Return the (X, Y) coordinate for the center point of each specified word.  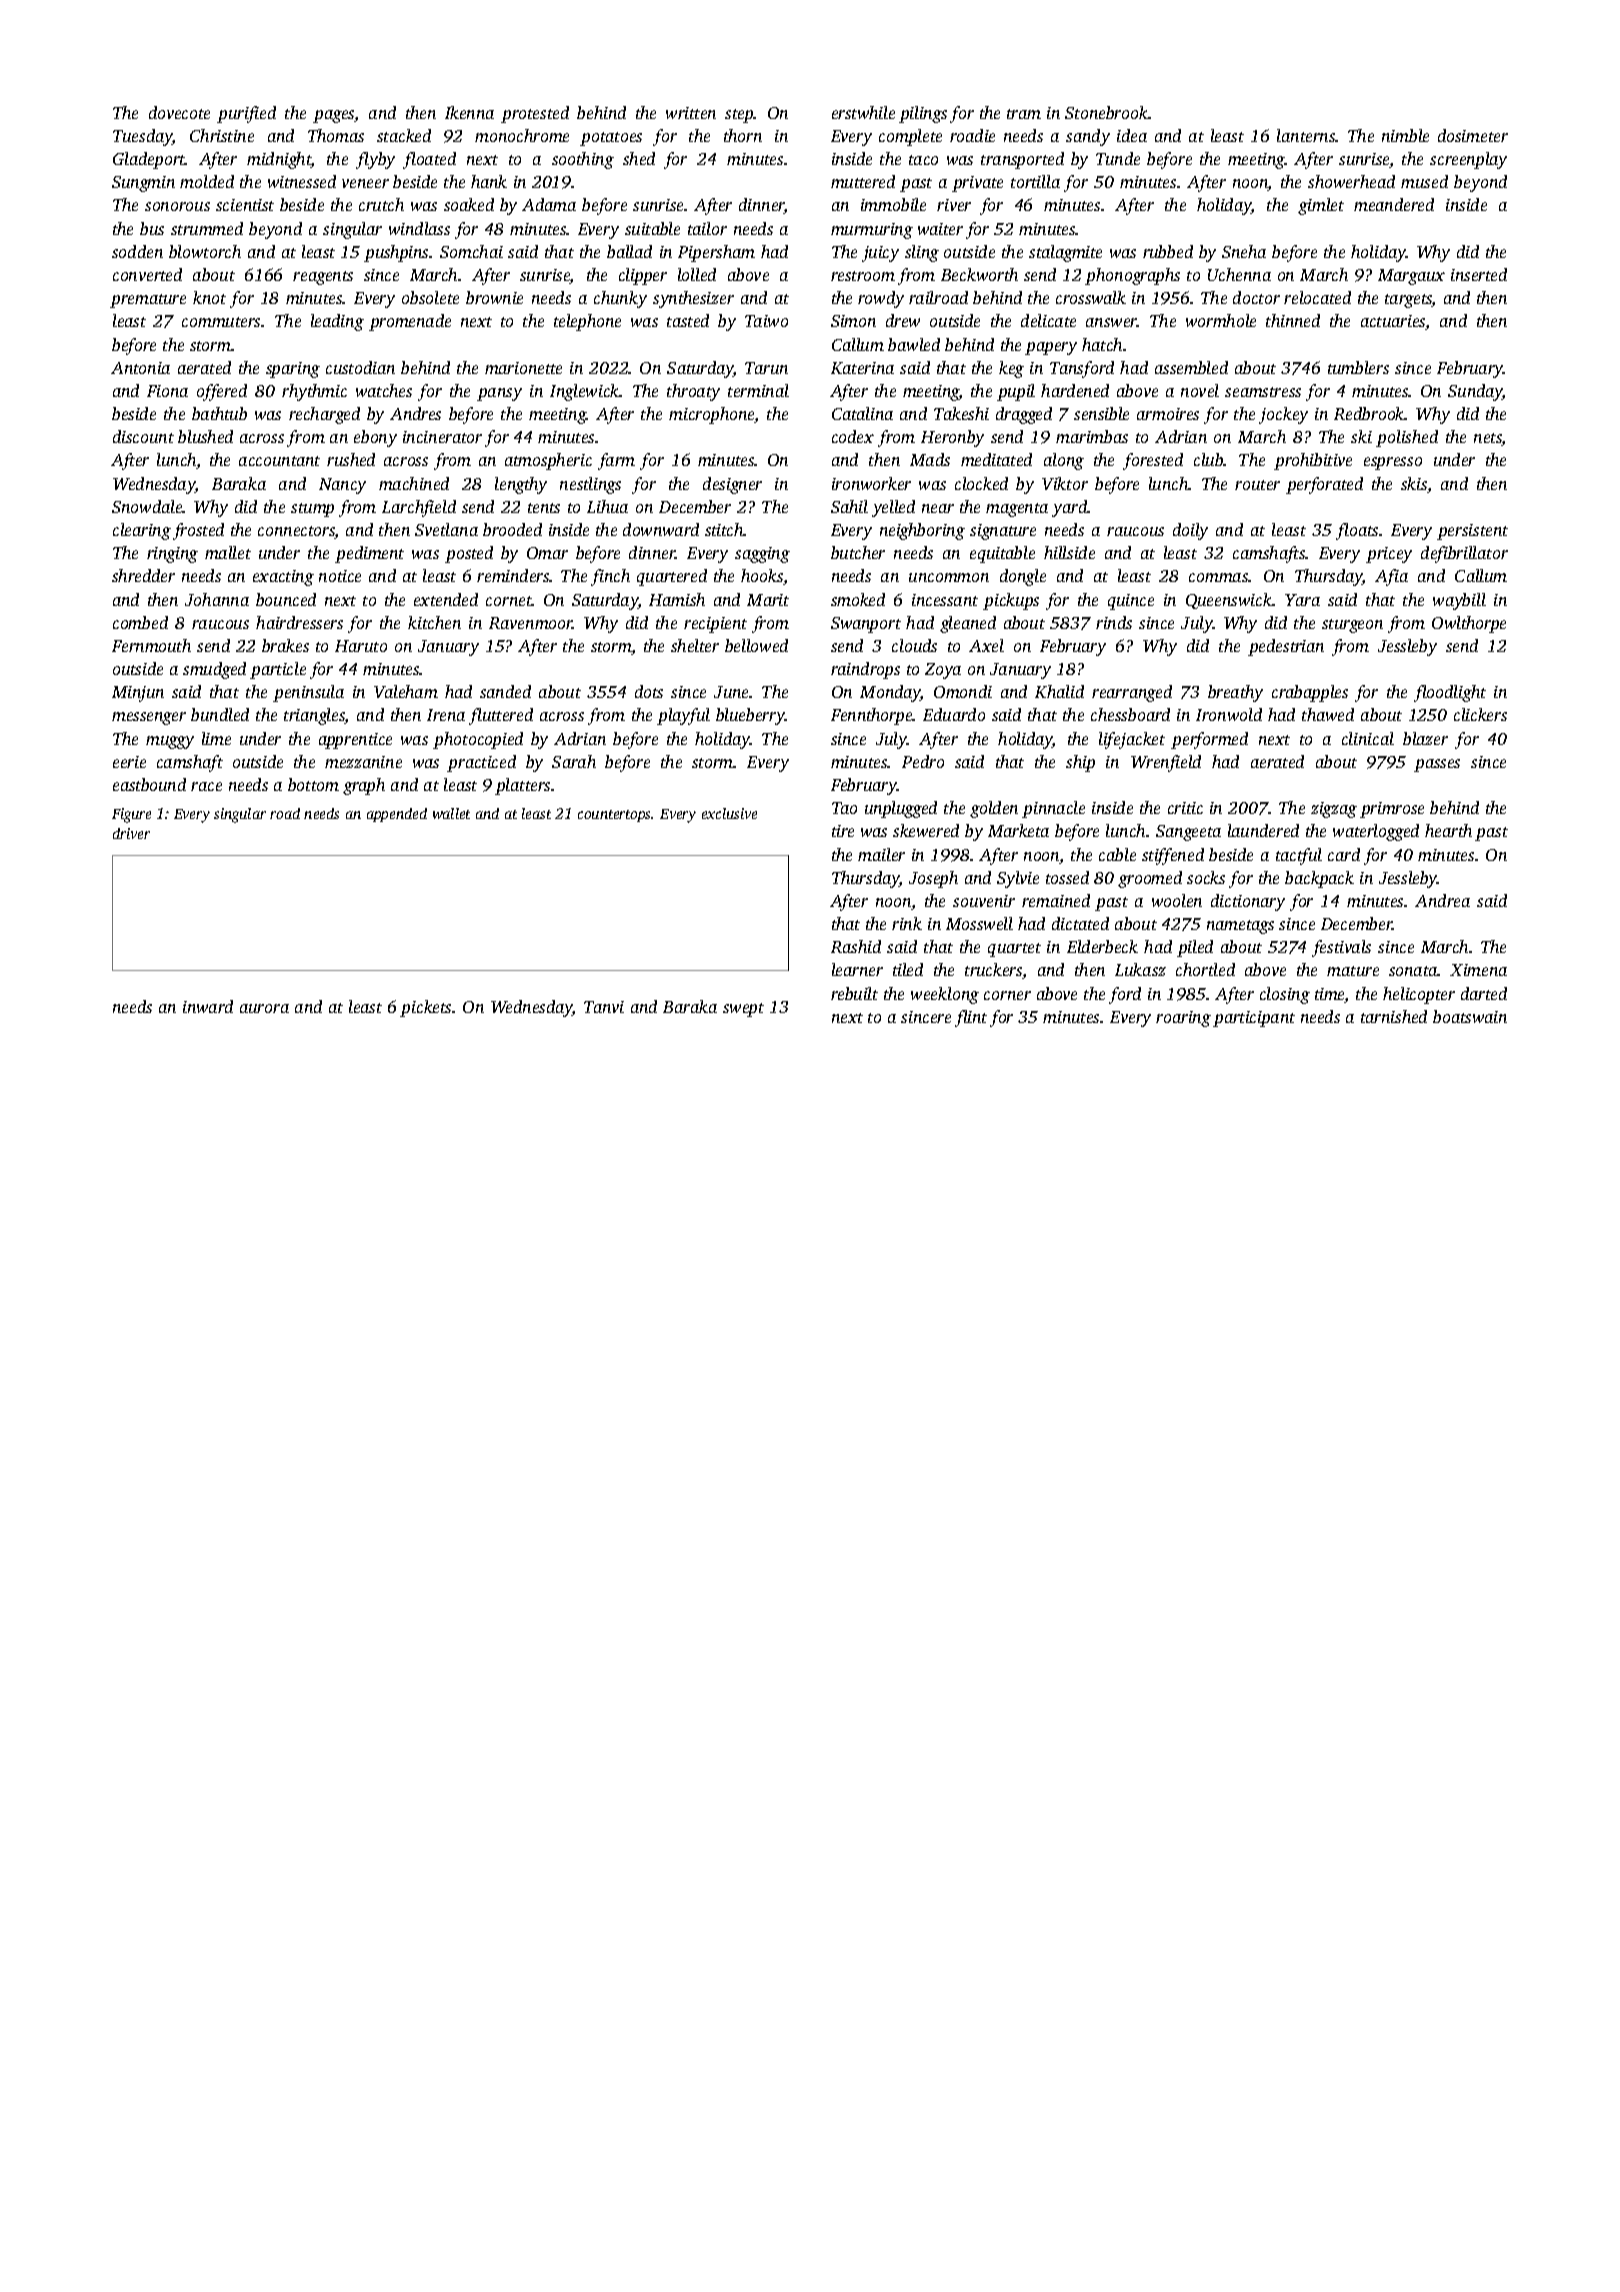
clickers (1480, 714)
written (691, 113)
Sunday (1475, 392)
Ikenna (469, 112)
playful (683, 716)
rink (907, 923)
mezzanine (363, 762)
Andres (415, 413)
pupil (1016, 392)
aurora (264, 1008)
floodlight (1450, 693)
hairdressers (299, 622)
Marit (768, 600)
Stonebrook (1106, 112)
